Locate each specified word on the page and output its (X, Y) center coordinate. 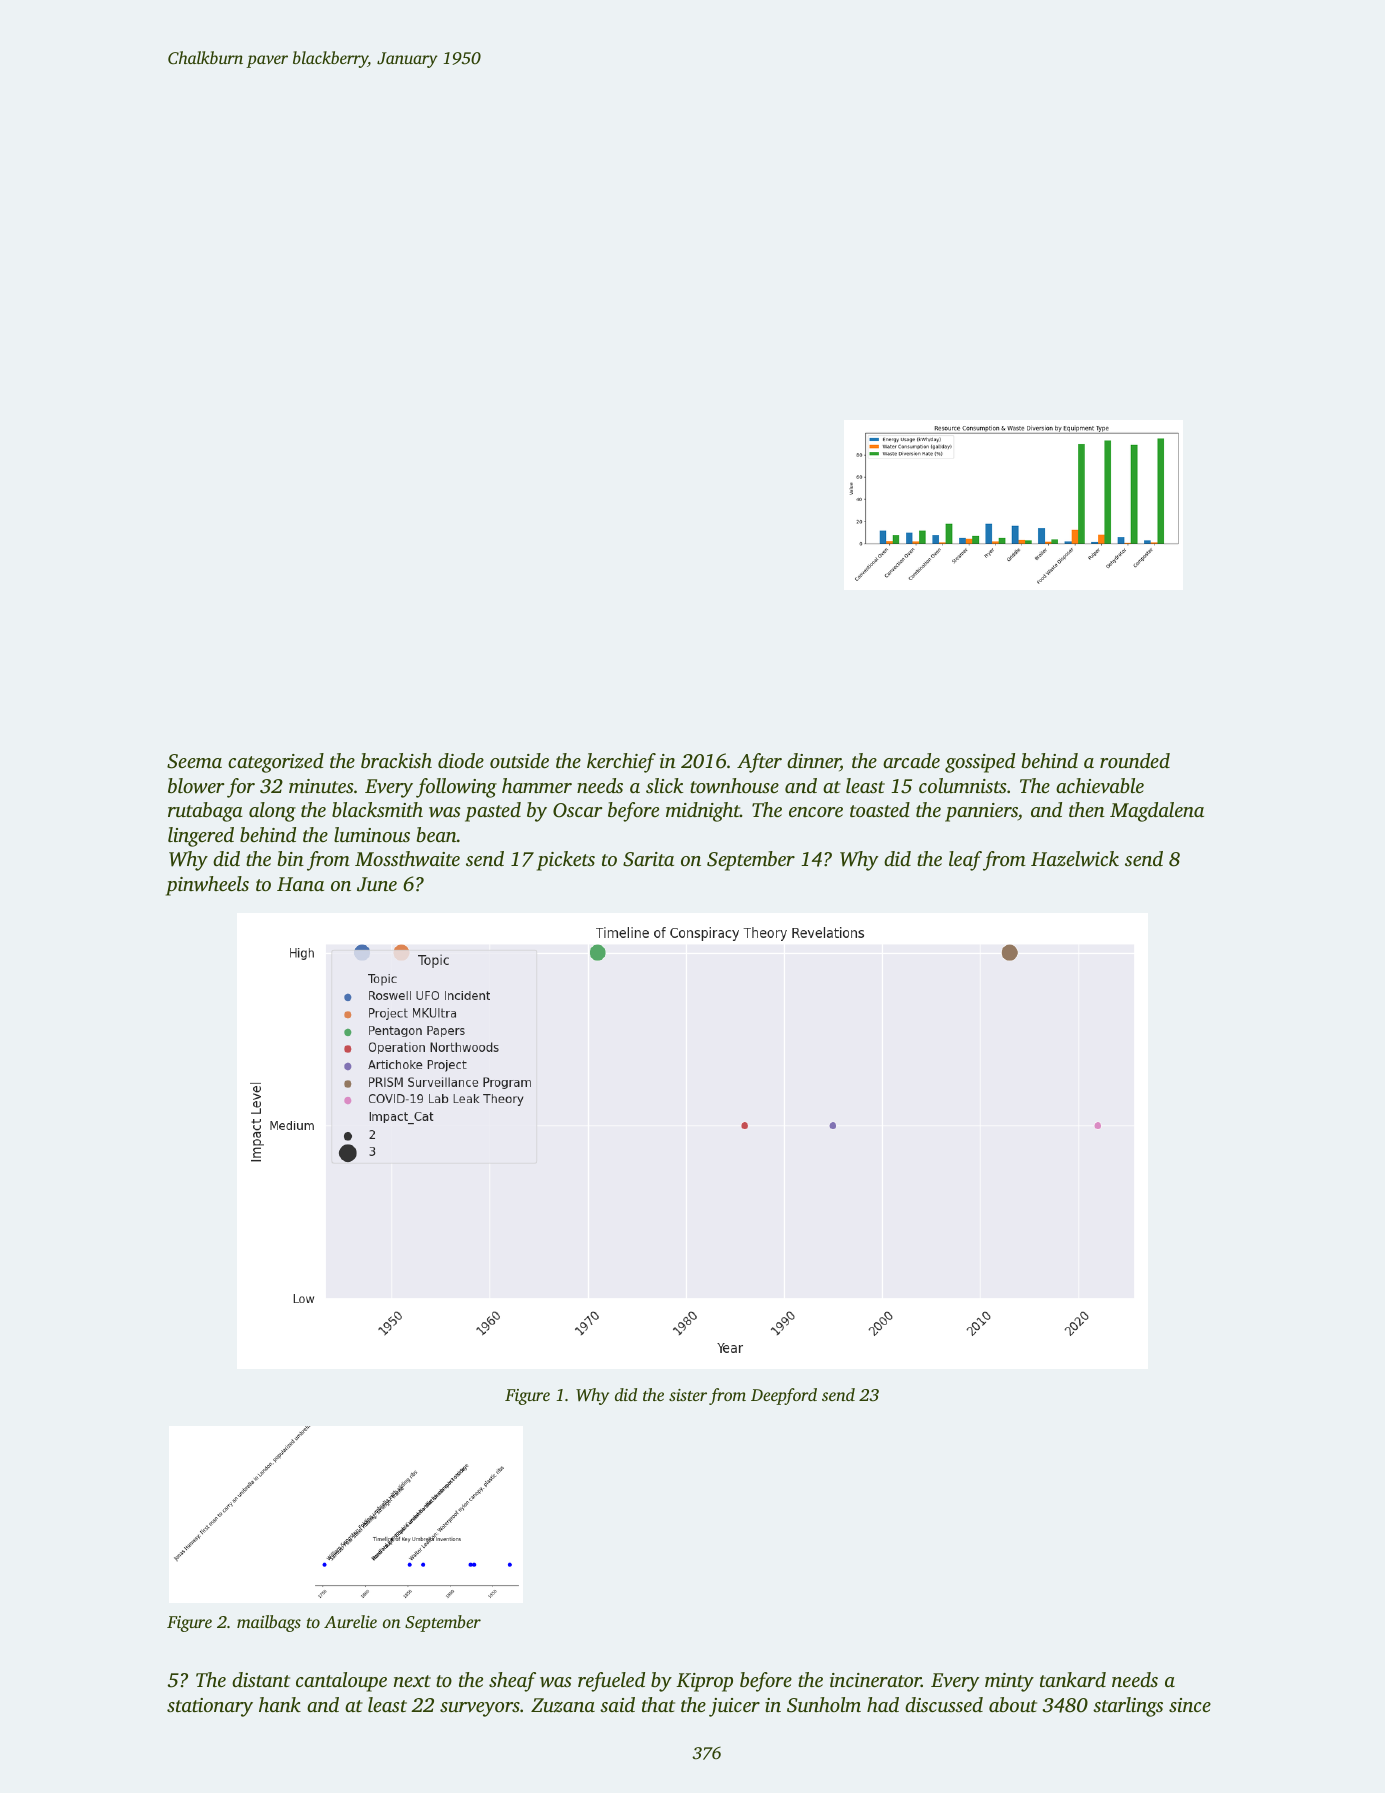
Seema (194, 761)
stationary (210, 1707)
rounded (1135, 760)
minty (1009, 1682)
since (1190, 1705)
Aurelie (350, 1621)
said (617, 1704)
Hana (300, 884)
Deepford (784, 1396)
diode (461, 760)
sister (688, 1395)
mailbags (269, 1623)
